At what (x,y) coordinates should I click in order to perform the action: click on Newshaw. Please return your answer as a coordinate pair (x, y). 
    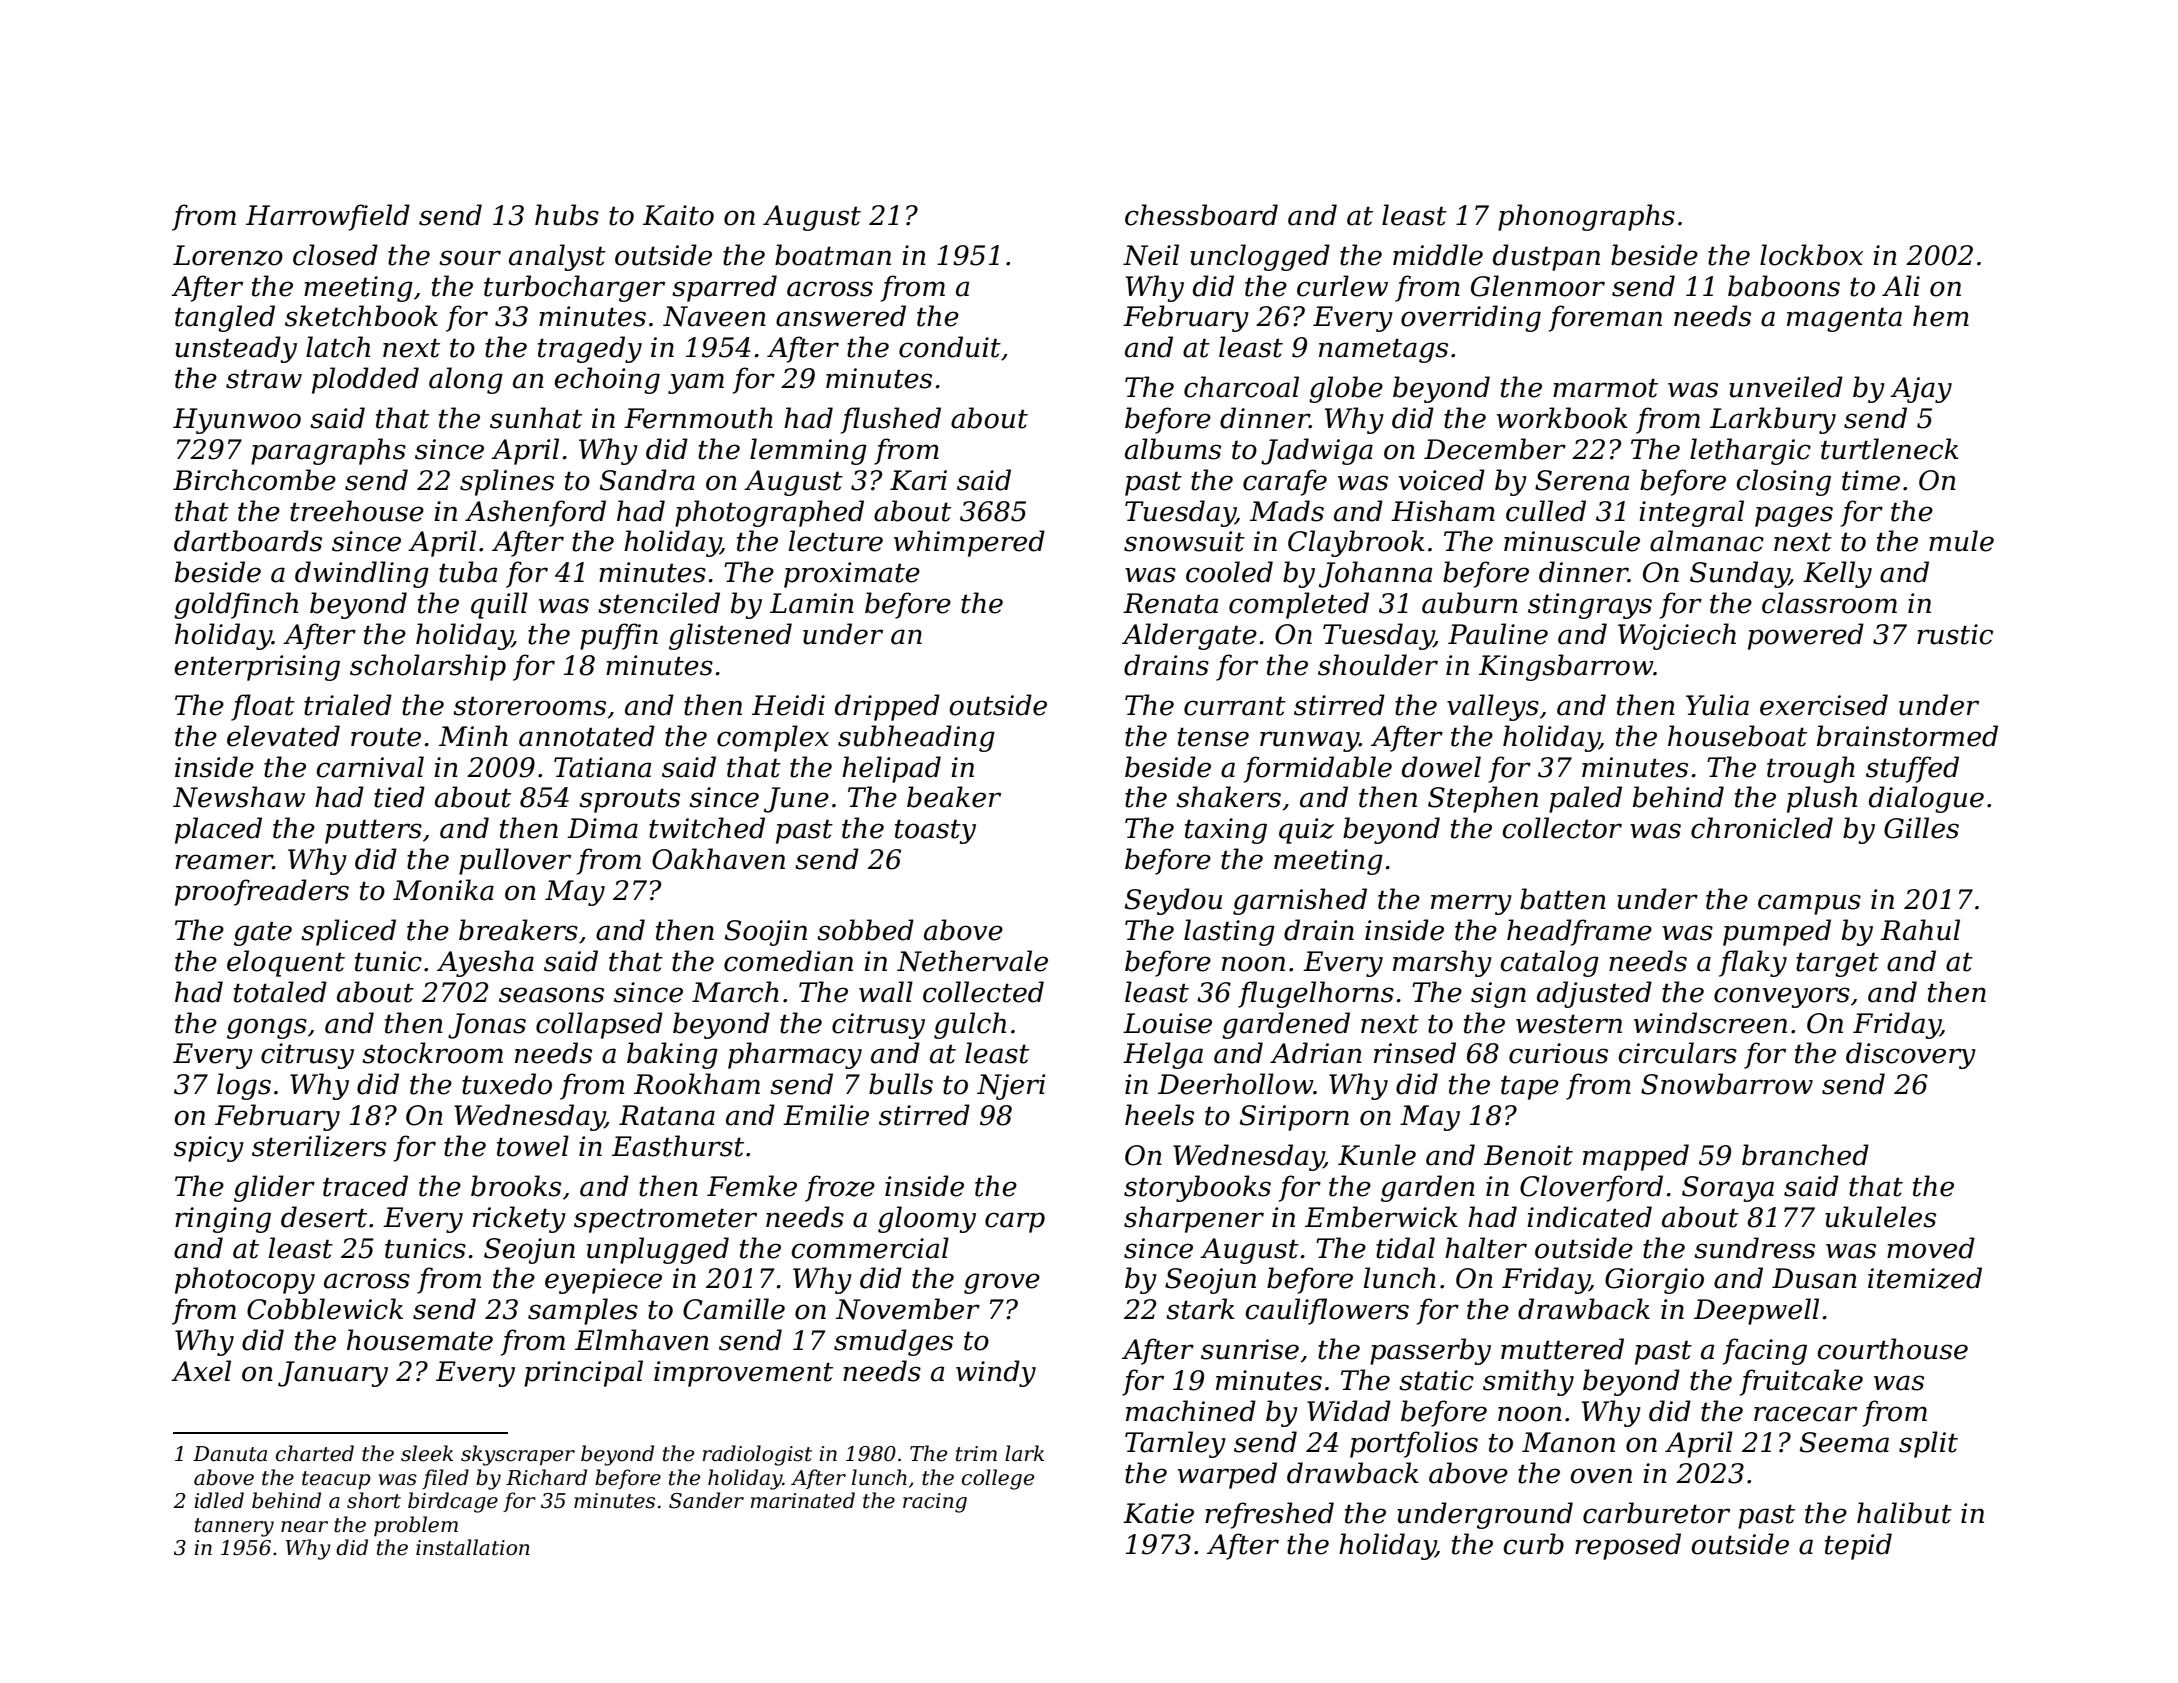
    Looking at the image, I should click on (239, 797).
